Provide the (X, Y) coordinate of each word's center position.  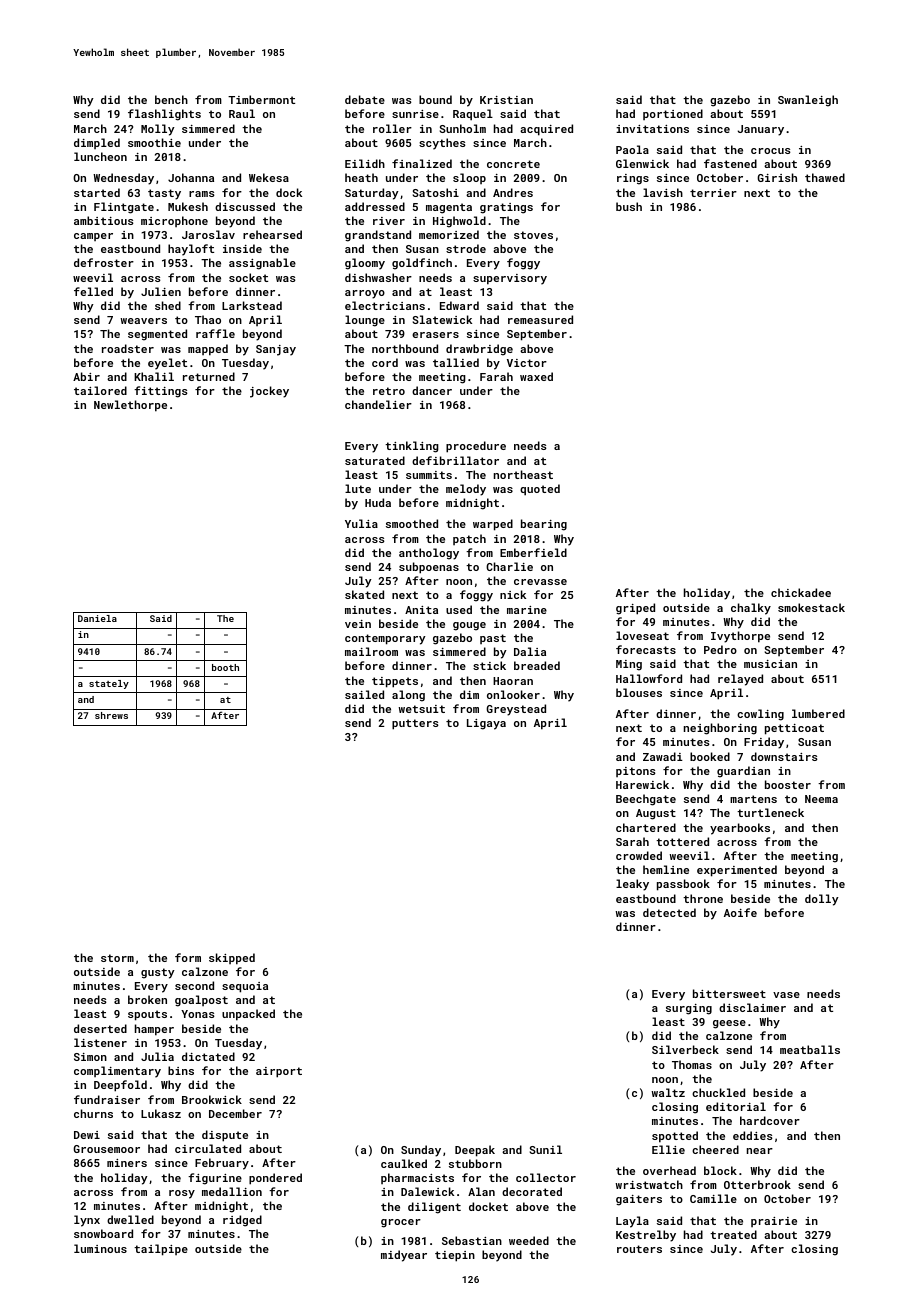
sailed (364, 694)
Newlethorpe (130, 406)
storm (117, 958)
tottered (682, 841)
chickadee (801, 592)
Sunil (546, 1149)
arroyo (365, 294)
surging (689, 1009)
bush (629, 206)
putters (415, 724)
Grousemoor (106, 1149)
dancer (432, 390)
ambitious (104, 220)
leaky (632, 885)
